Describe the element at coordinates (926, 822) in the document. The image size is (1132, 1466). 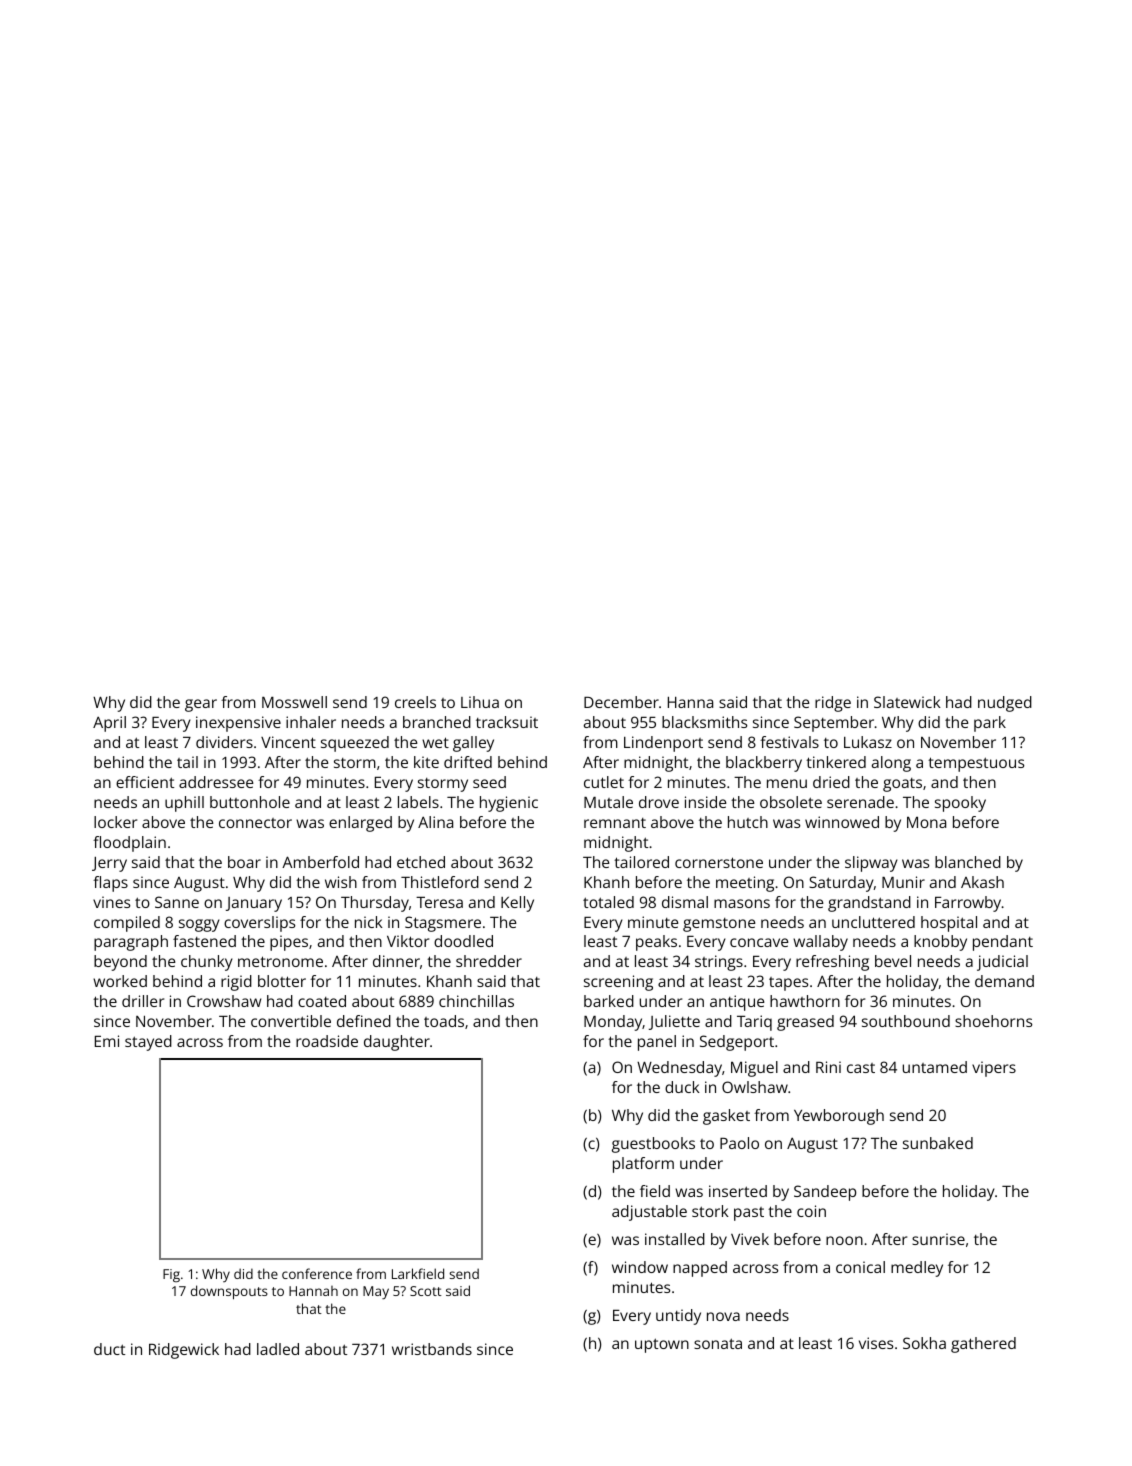
I see `Mona` at that location.
